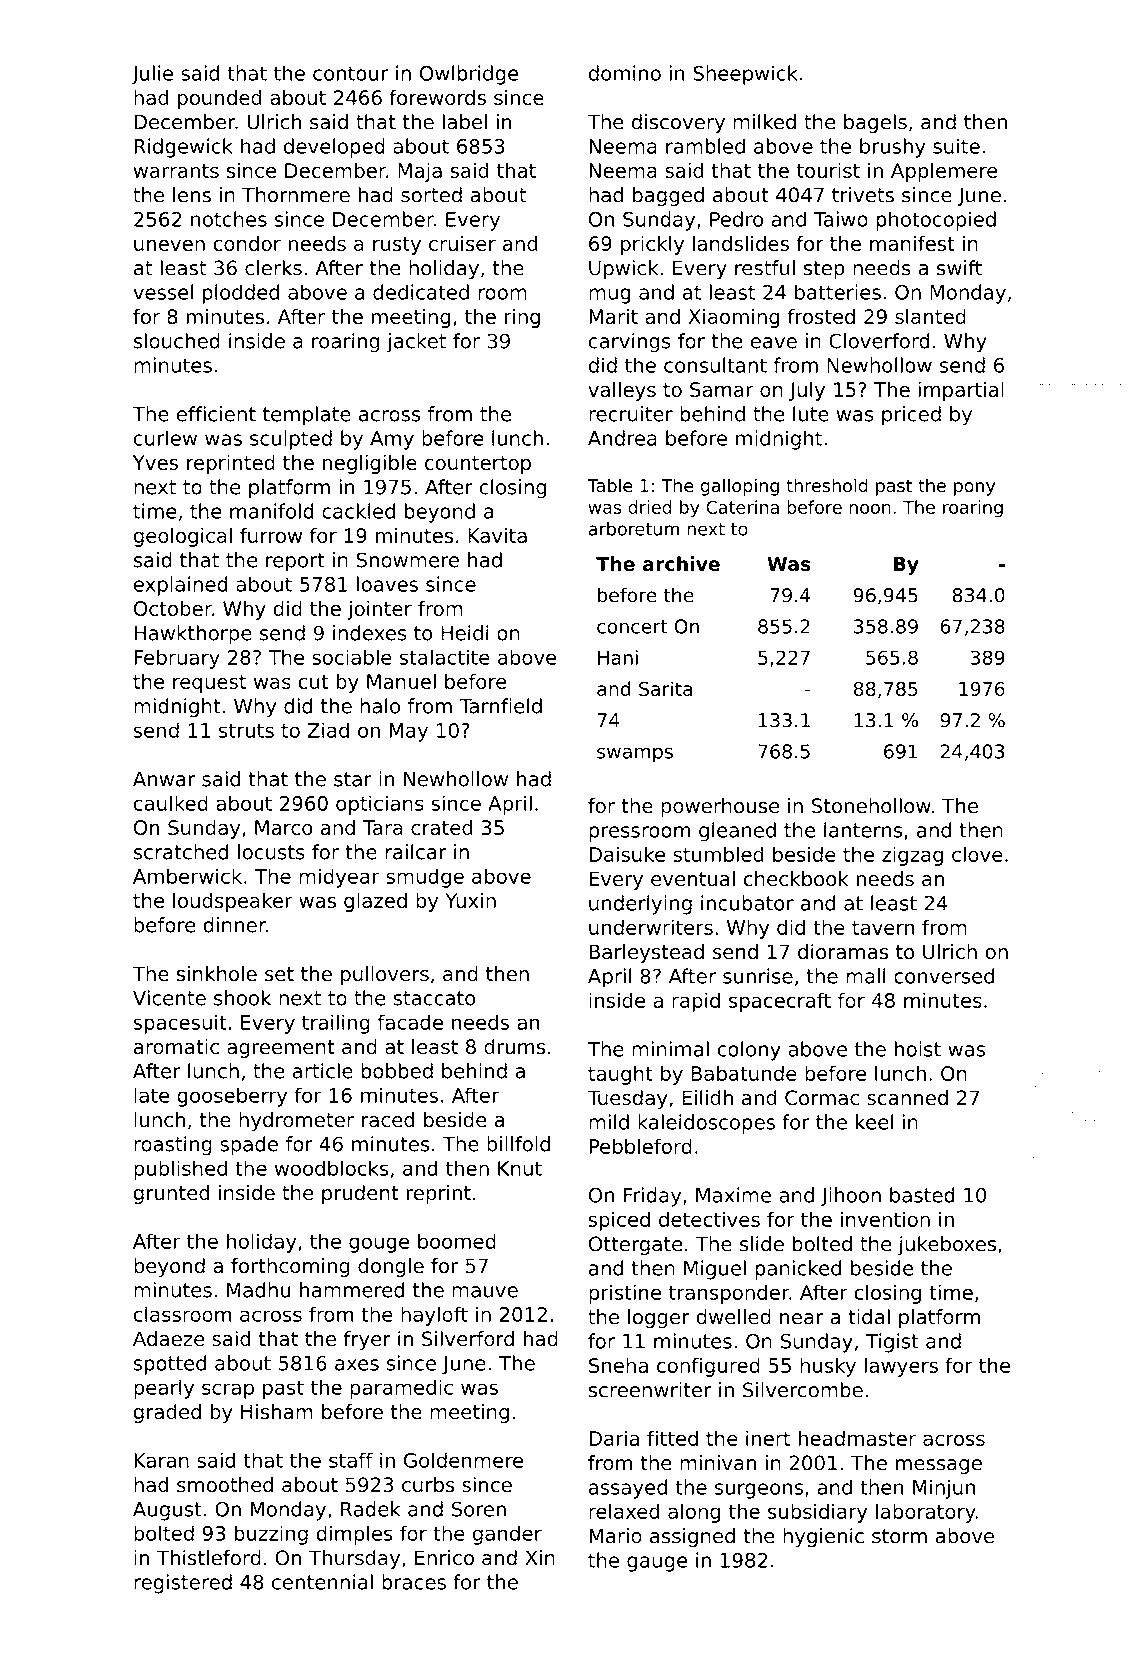 The width and height of the screenshot is (1147, 1662). What do you see at coordinates (610, 485) in the screenshot?
I see `Table` at bounding box center [610, 485].
